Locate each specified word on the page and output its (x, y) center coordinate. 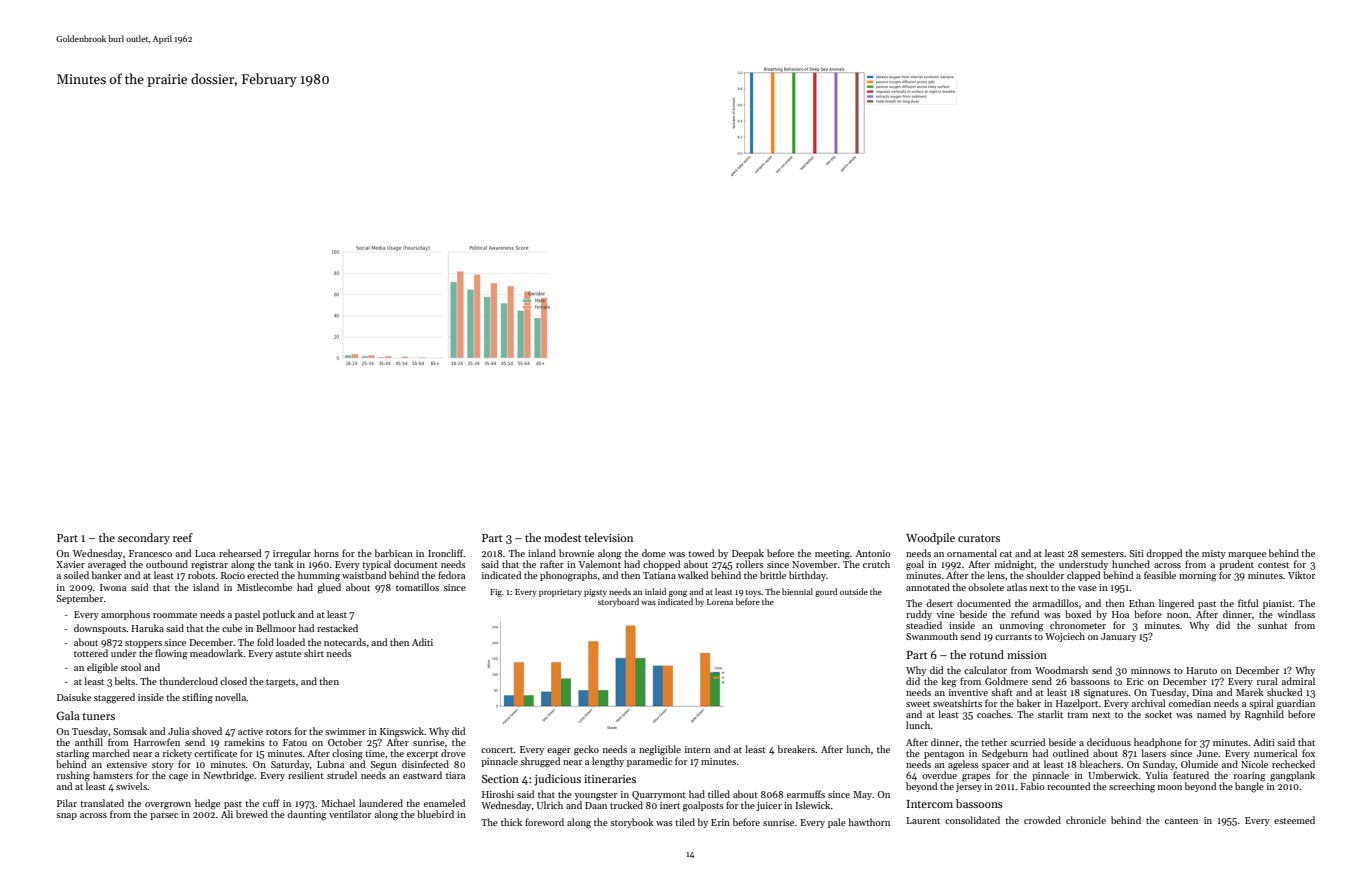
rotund (986, 654)
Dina (1202, 692)
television (608, 537)
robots (201, 575)
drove (453, 753)
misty (1214, 554)
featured (1191, 775)
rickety (177, 754)
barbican (394, 553)
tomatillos (417, 587)
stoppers (143, 644)
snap (66, 816)
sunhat (1272, 625)
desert (939, 603)
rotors (279, 732)
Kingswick (402, 732)
